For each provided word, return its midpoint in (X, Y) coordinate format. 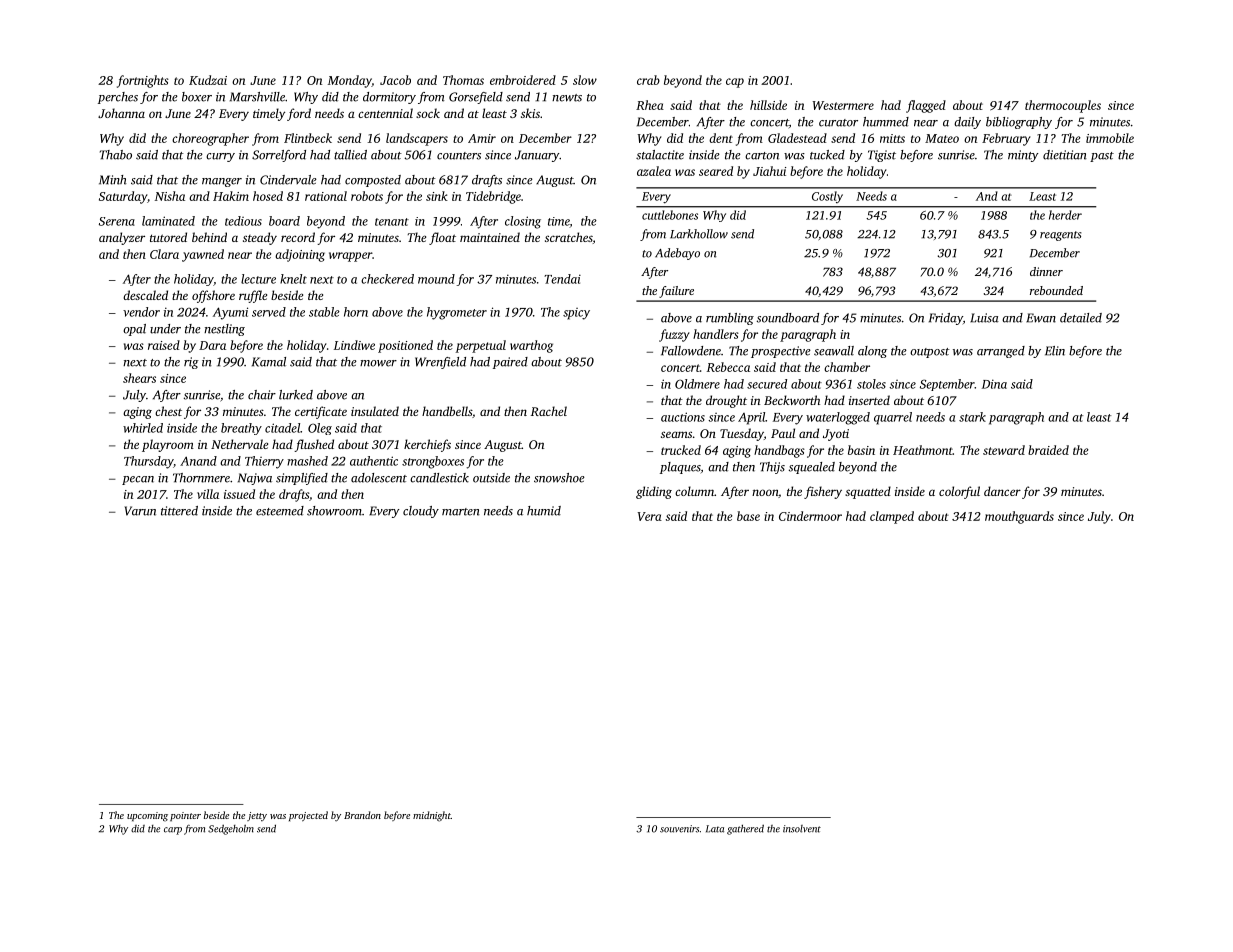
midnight (432, 816)
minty (1023, 156)
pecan (138, 480)
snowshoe (559, 478)
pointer (185, 816)
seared (716, 171)
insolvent (802, 829)
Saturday (123, 197)
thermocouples (1063, 106)
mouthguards (1019, 517)
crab (648, 80)
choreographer (210, 139)
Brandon (362, 815)
